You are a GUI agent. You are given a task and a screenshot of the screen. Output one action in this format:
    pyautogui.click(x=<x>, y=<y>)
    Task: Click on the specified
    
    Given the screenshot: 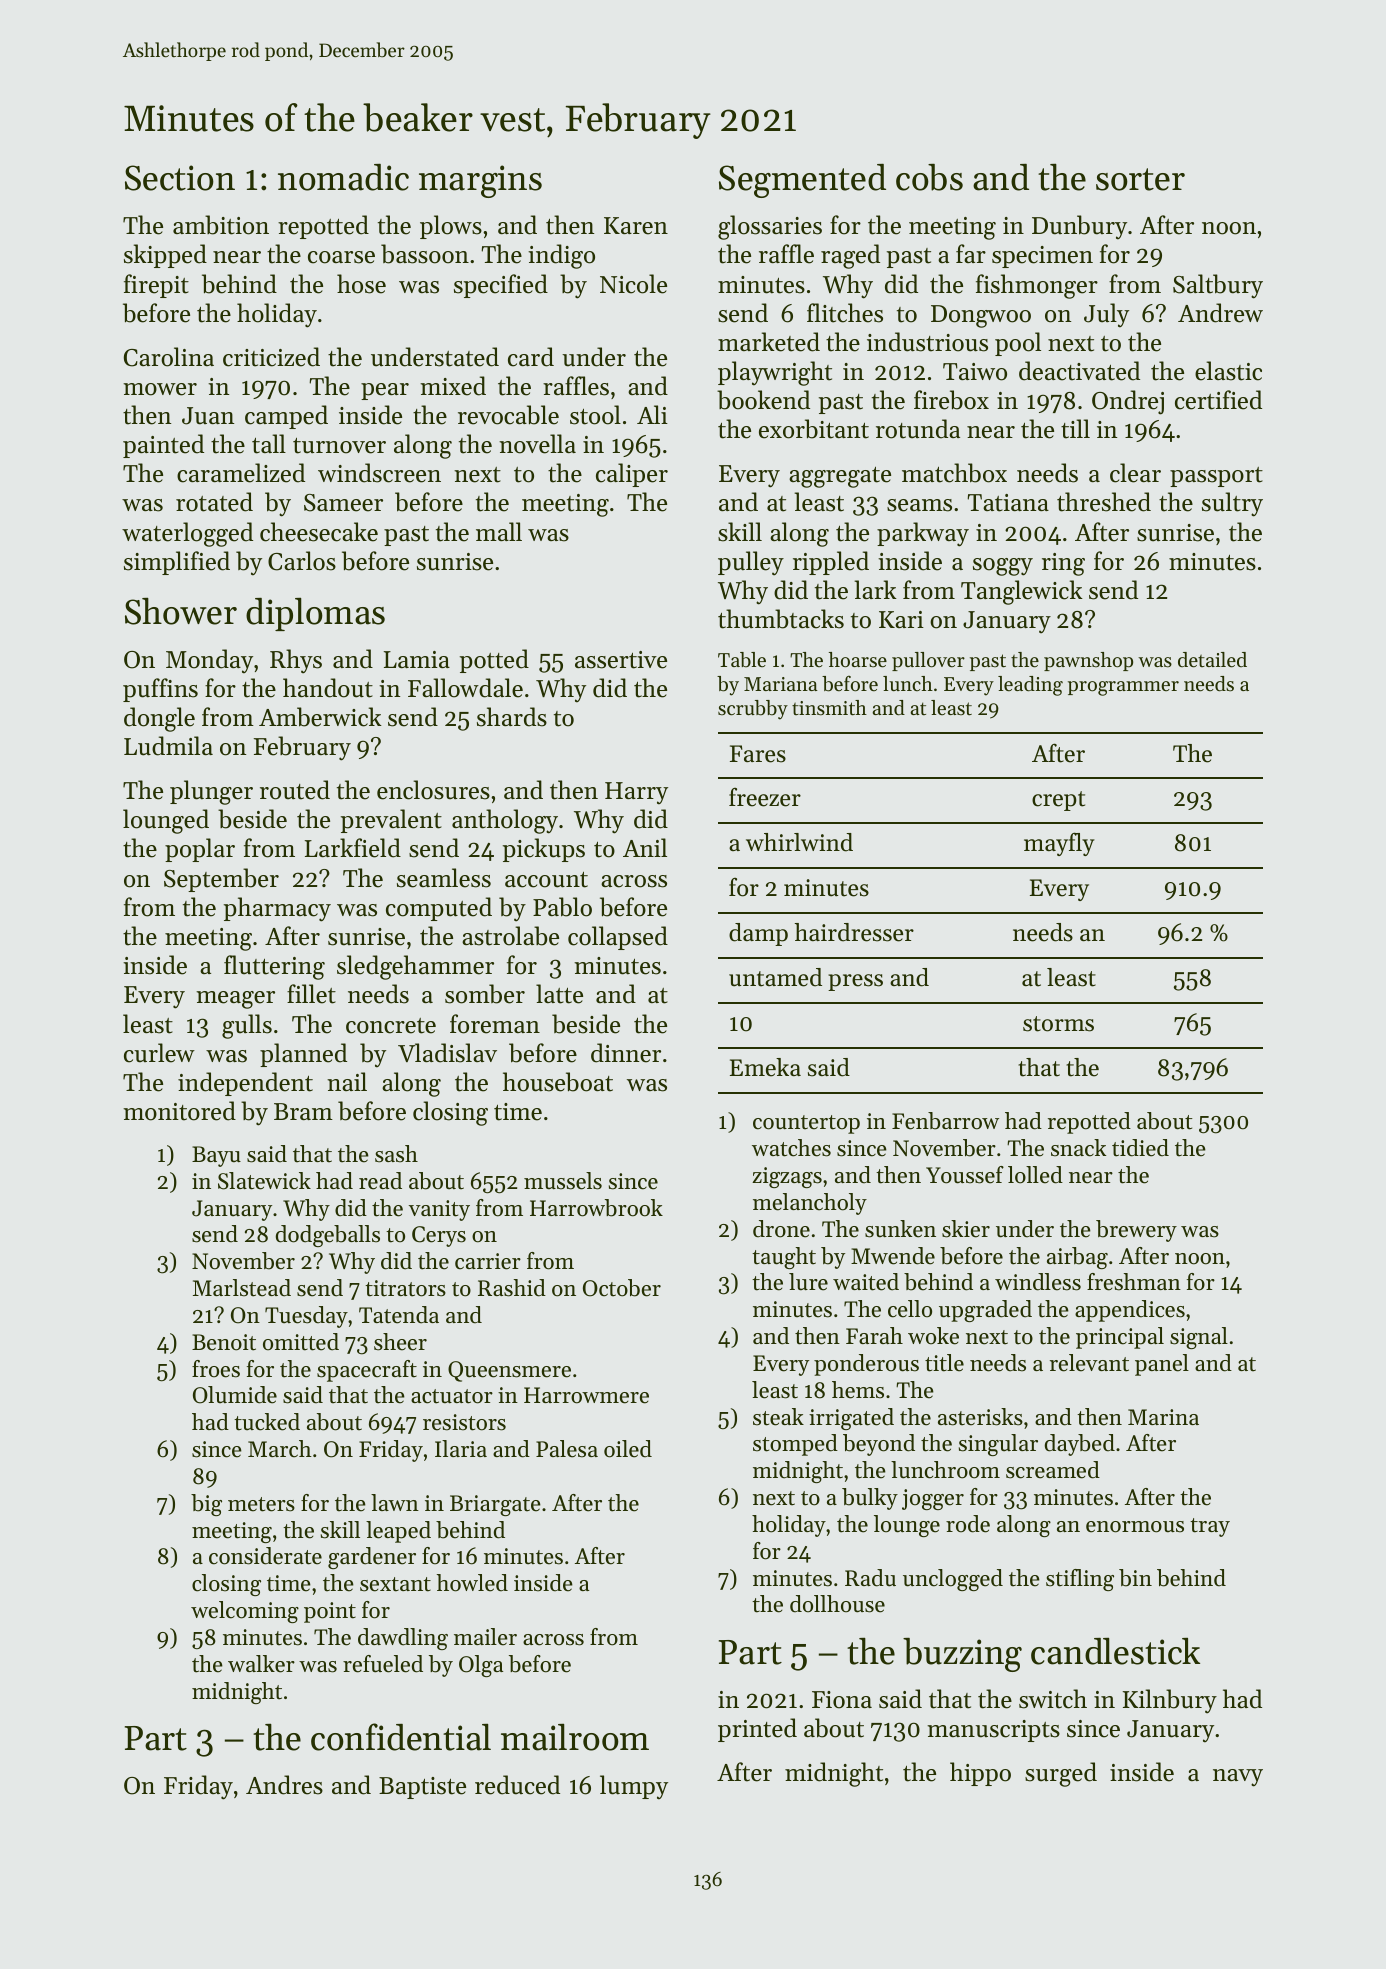 What is the action you would take?
    pyautogui.click(x=501, y=286)
